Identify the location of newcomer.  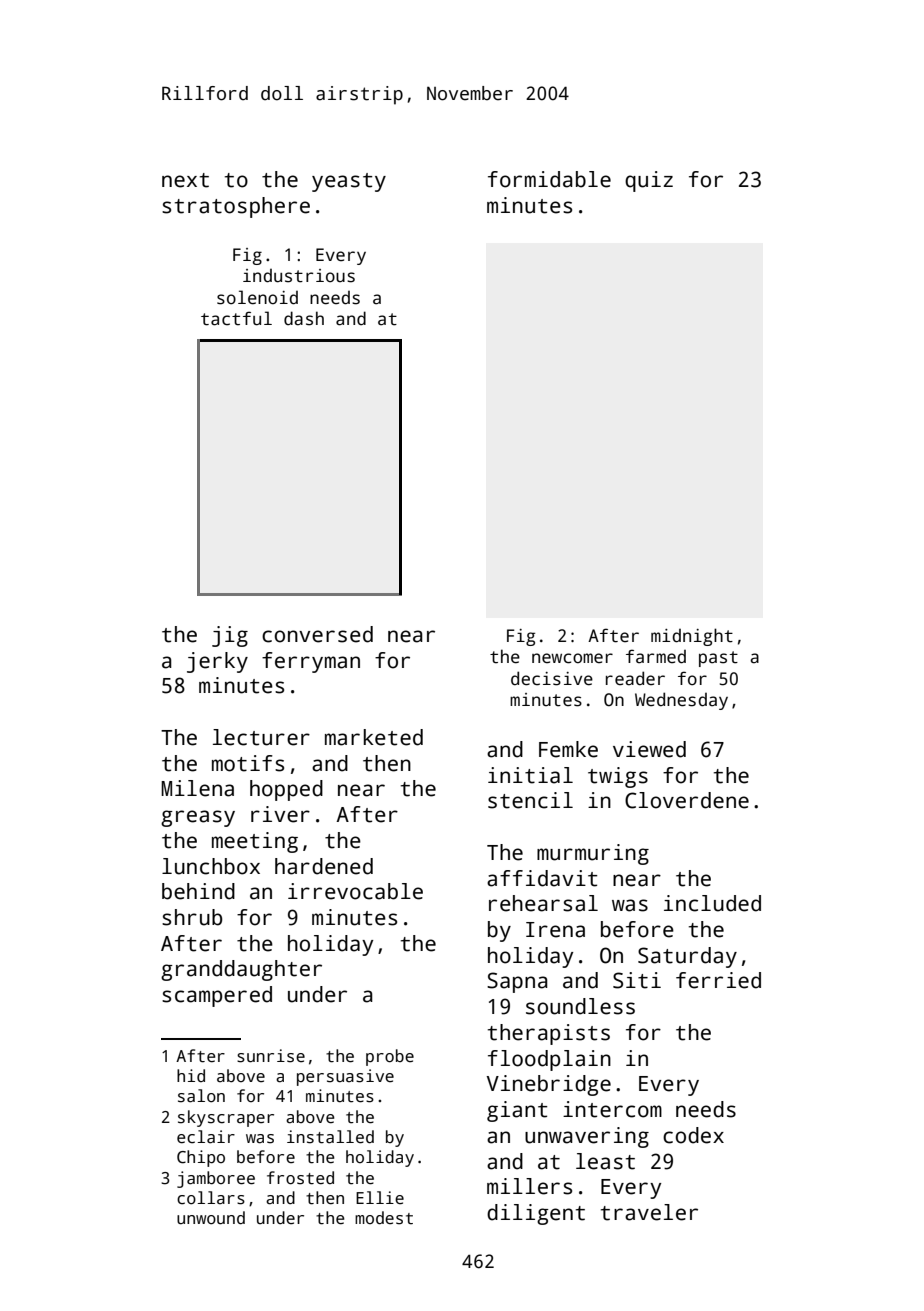
(572, 658).
